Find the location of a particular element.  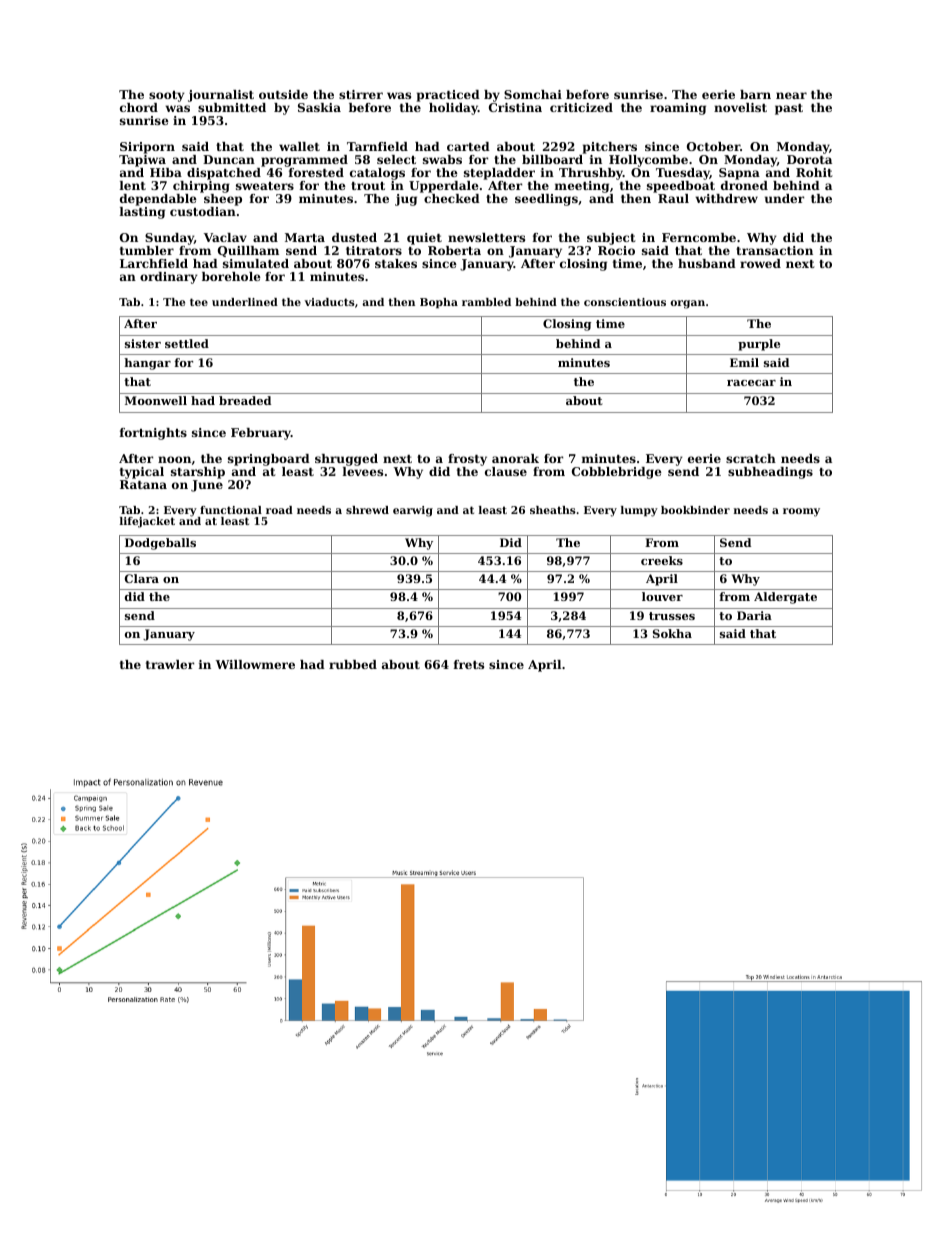

Emil is located at coordinates (744, 362).
